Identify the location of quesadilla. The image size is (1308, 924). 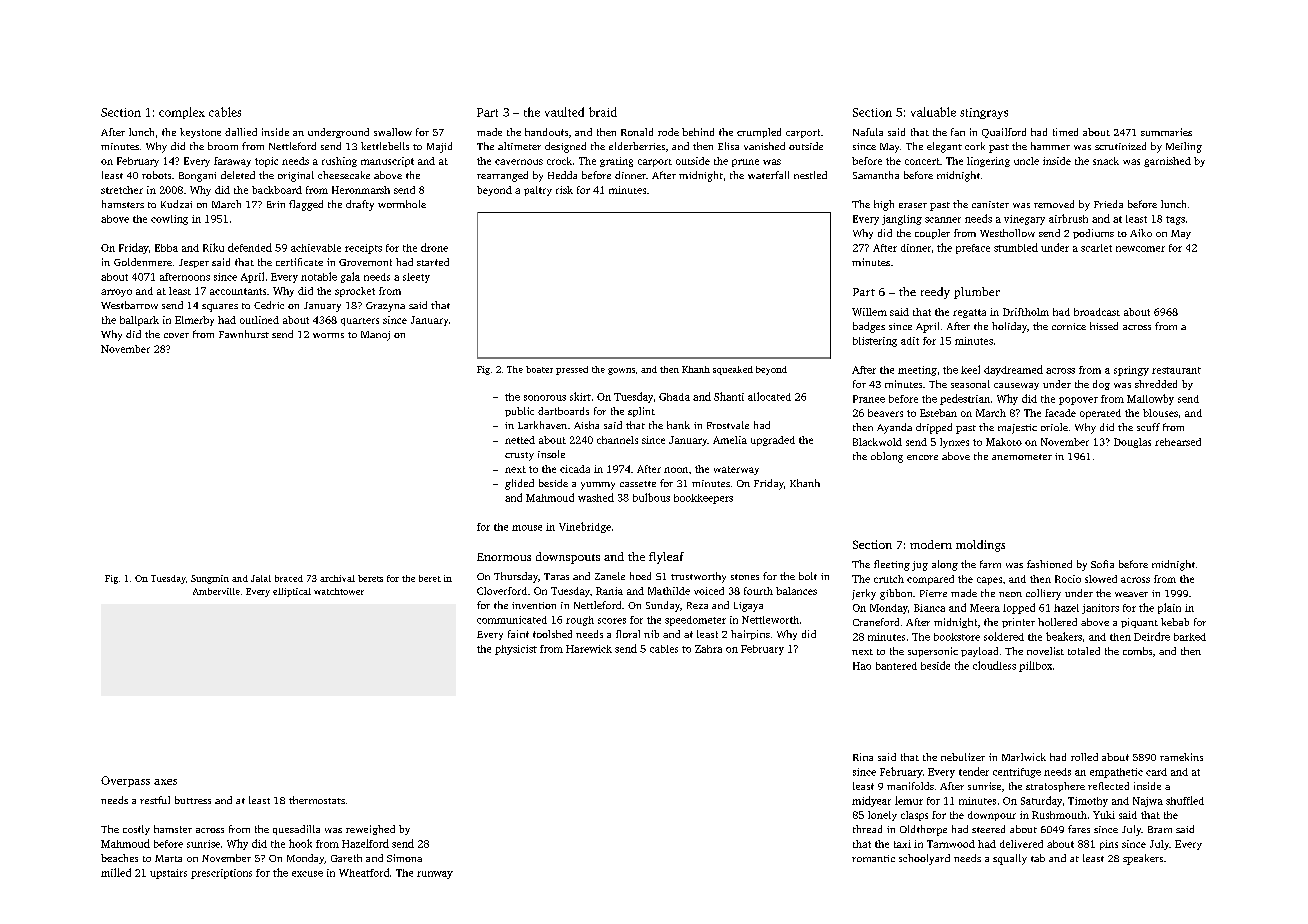
(296, 830).
